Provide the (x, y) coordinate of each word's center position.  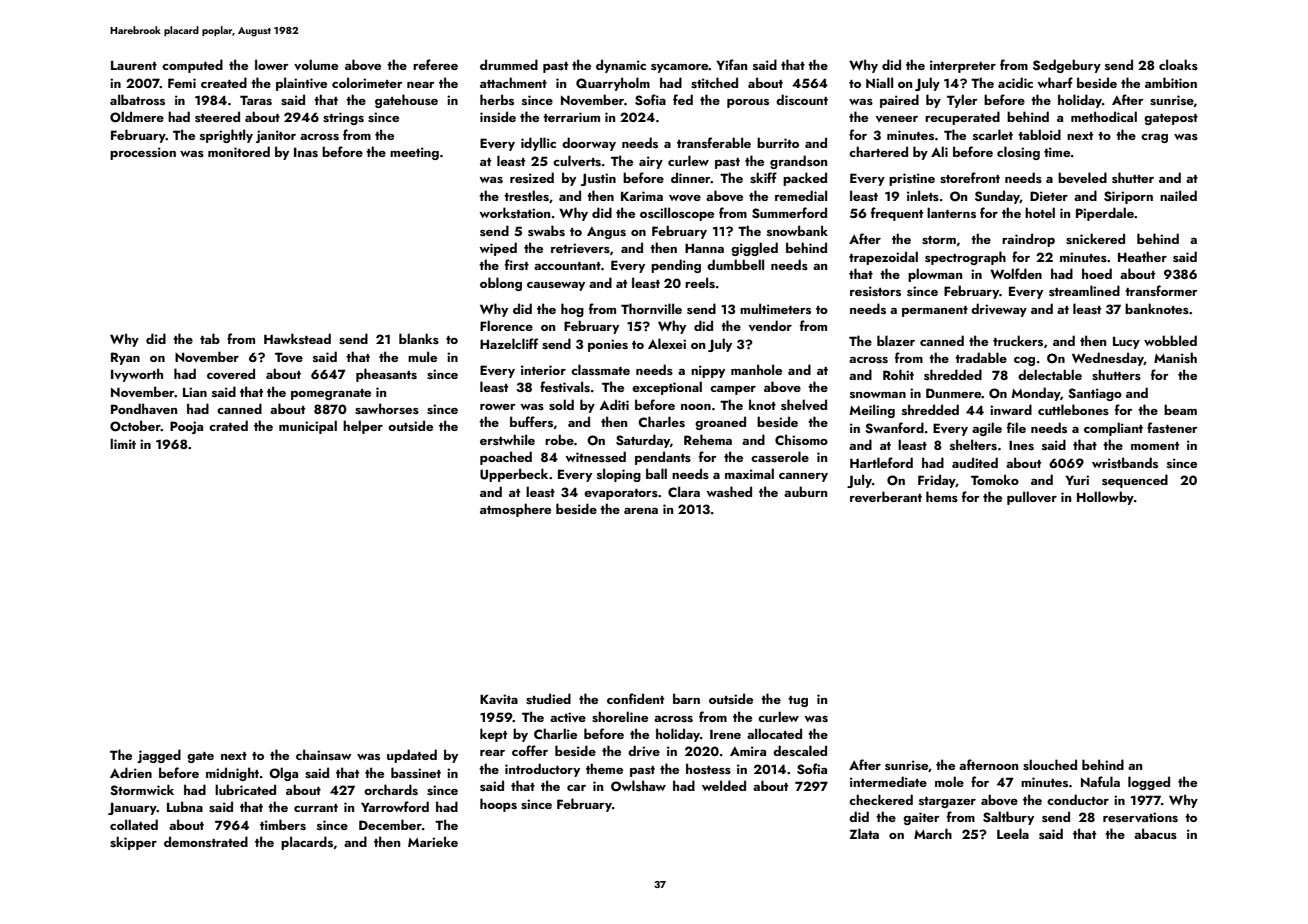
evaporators (621, 494)
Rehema (708, 439)
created (224, 82)
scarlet (993, 134)
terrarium (571, 117)
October (135, 426)
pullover (1032, 498)
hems (942, 496)
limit (123, 443)
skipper (133, 843)
